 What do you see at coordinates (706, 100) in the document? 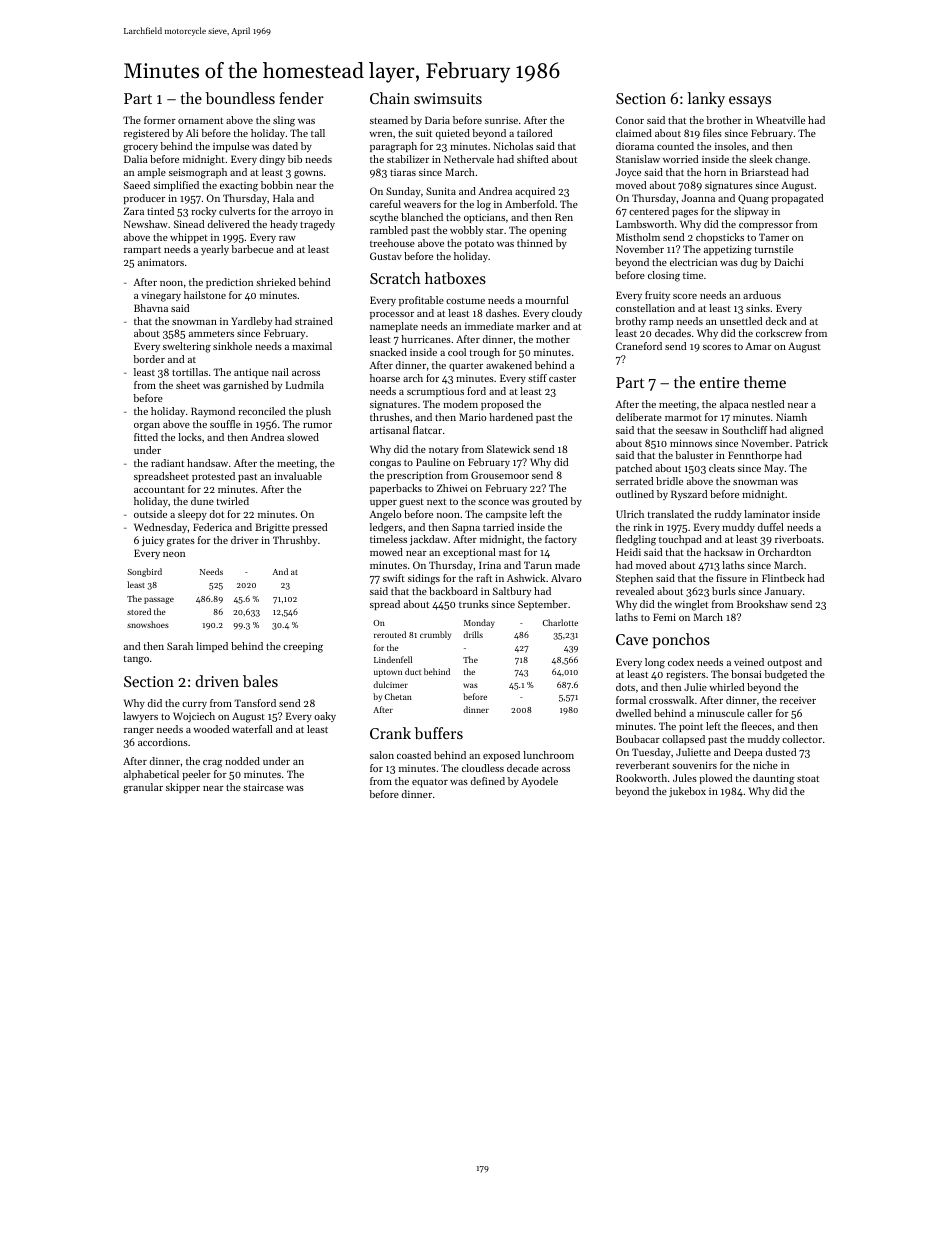
I see `lanky` at bounding box center [706, 100].
